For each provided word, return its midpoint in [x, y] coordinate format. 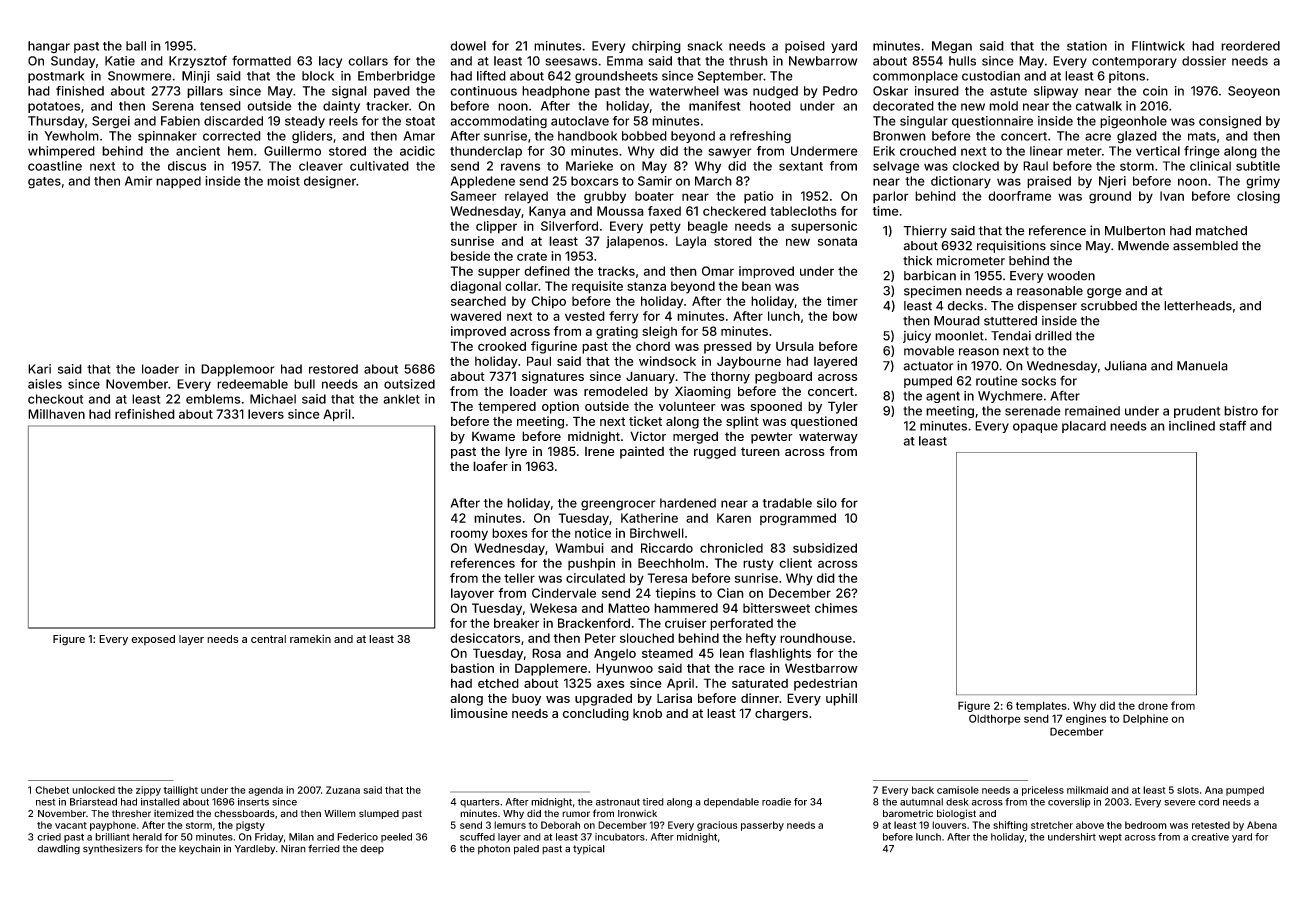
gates [44, 183]
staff [1232, 426]
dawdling [58, 850]
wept [1110, 838]
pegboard [783, 377]
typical [589, 849]
